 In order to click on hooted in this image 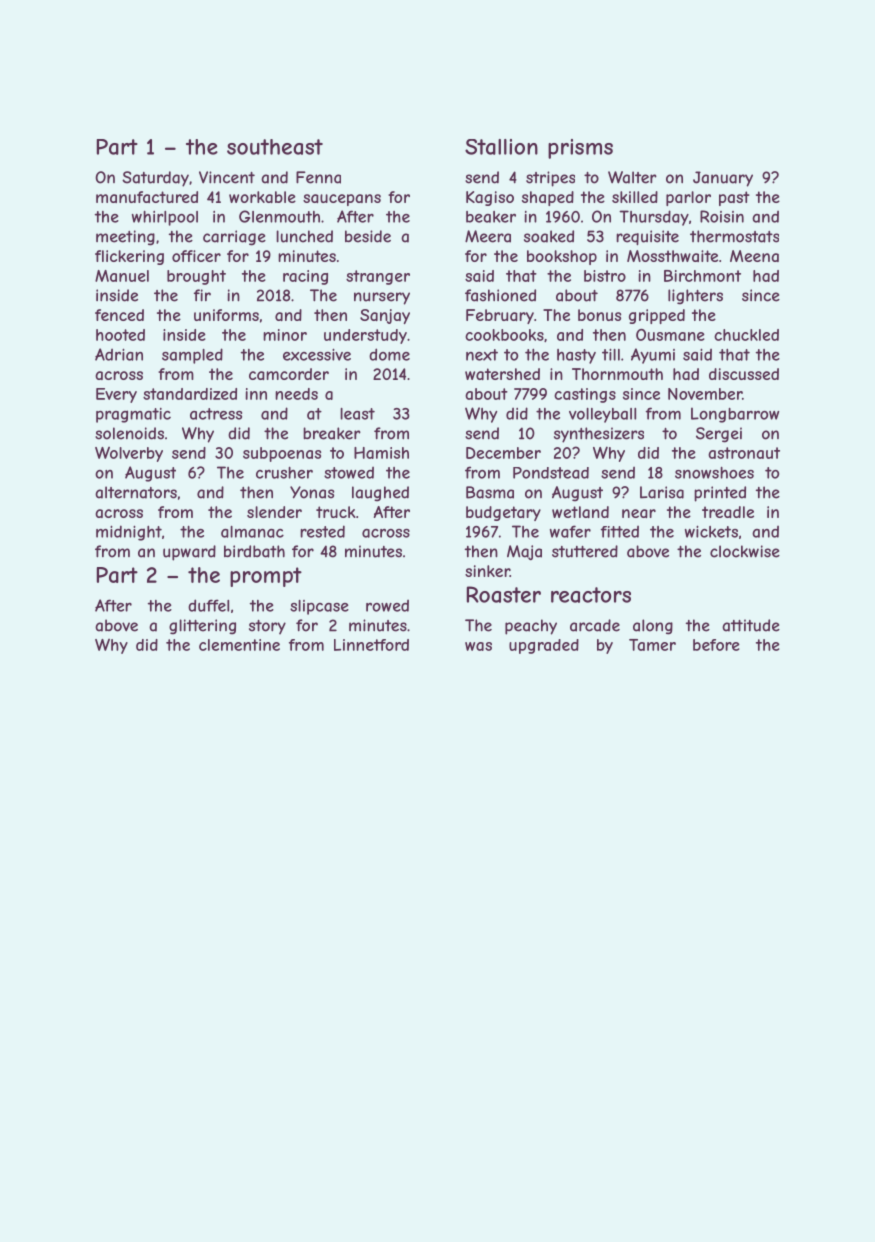, I will do `click(120, 335)`.
